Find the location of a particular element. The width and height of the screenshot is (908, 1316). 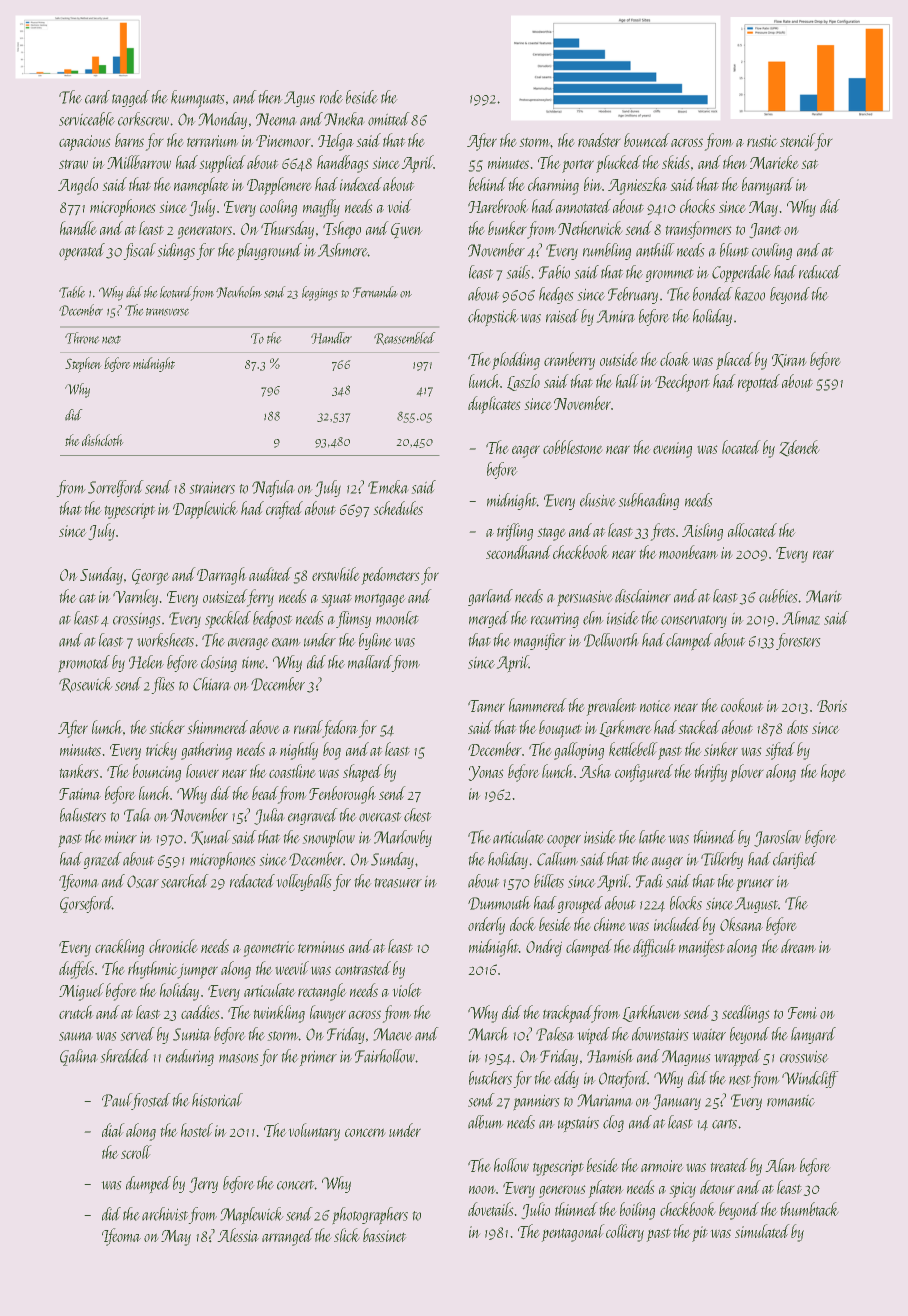

noon is located at coordinates (482, 1190).
